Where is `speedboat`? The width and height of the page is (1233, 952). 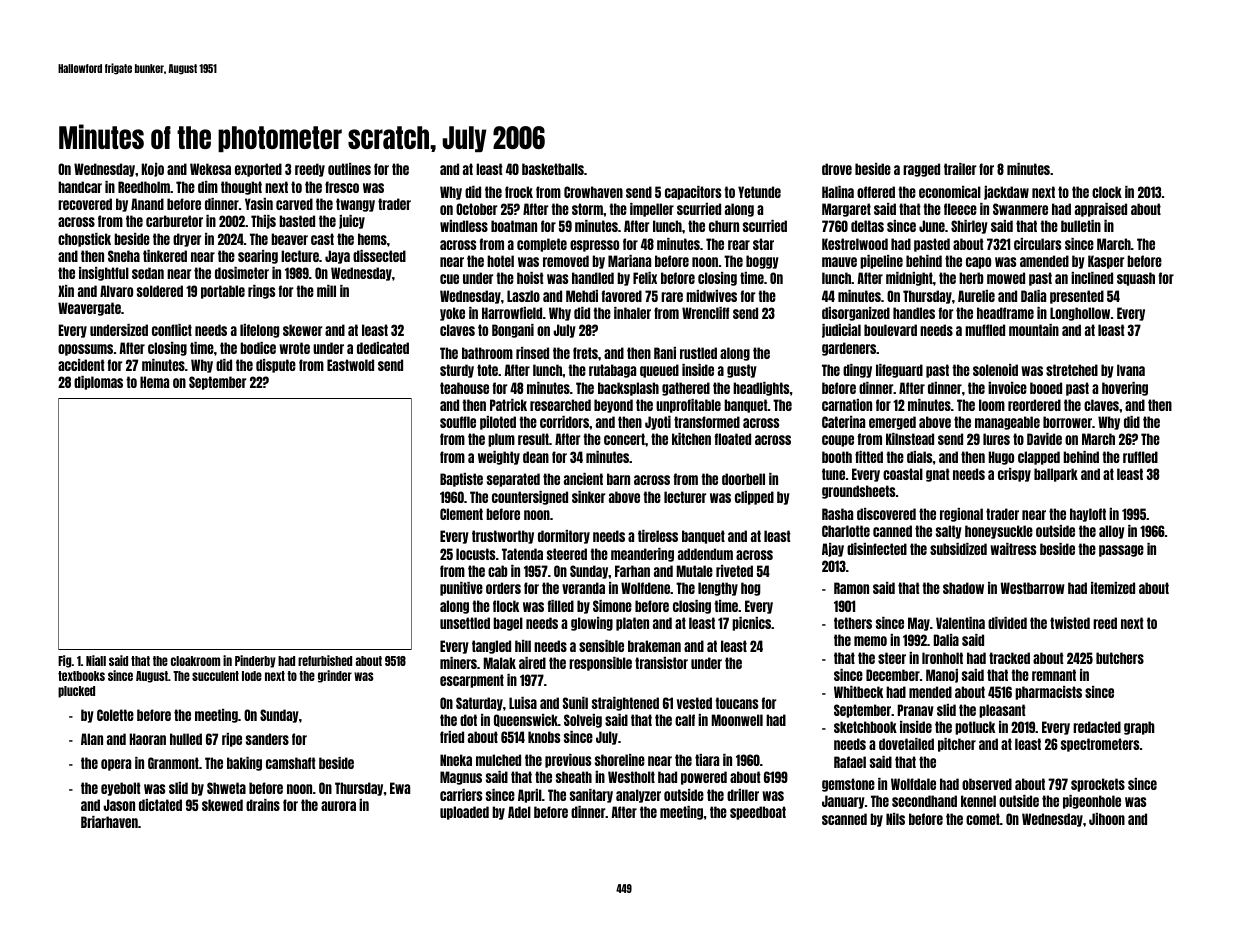 speedboat is located at coordinates (758, 813).
